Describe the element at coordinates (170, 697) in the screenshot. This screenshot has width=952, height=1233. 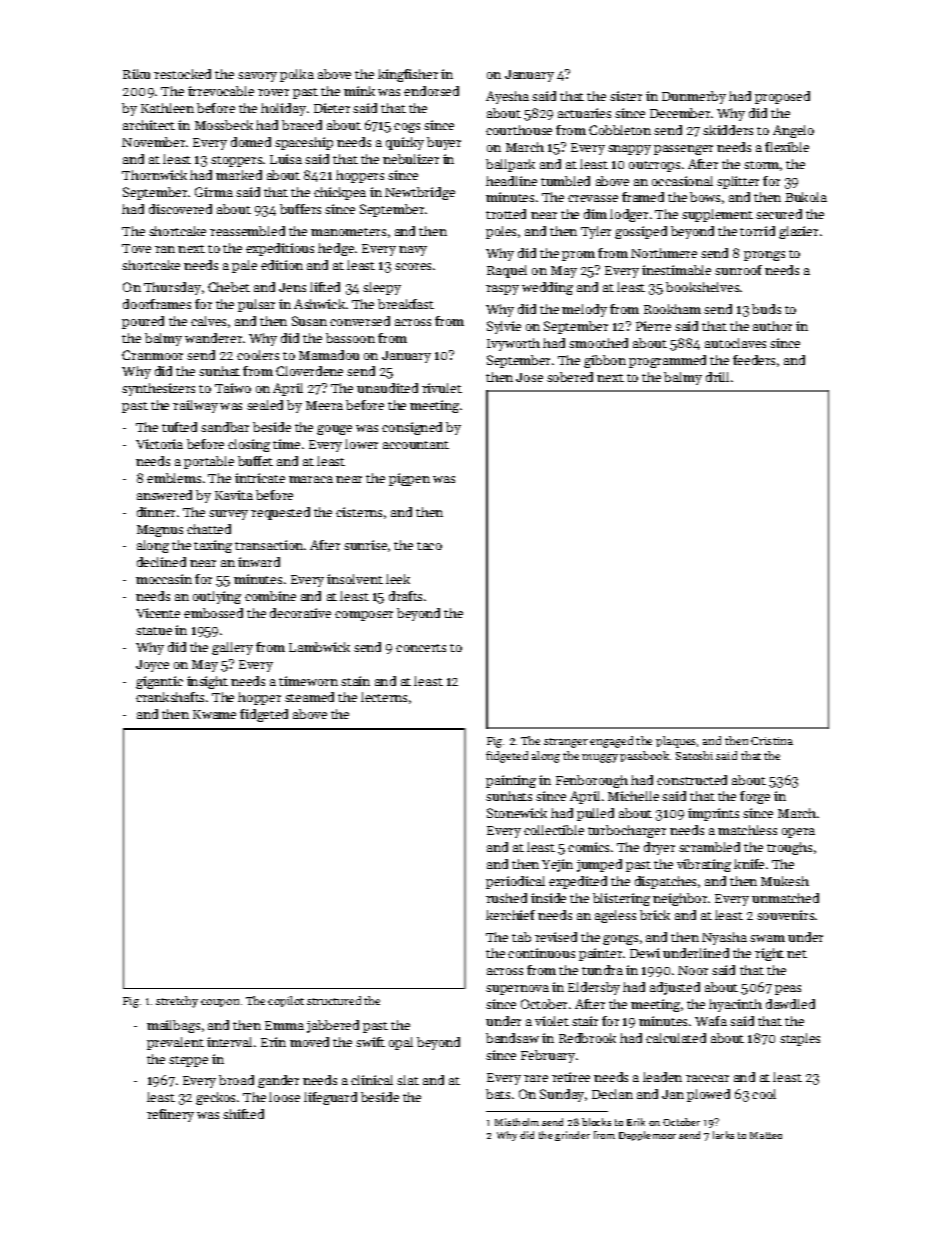
I see `crankshafts` at that location.
